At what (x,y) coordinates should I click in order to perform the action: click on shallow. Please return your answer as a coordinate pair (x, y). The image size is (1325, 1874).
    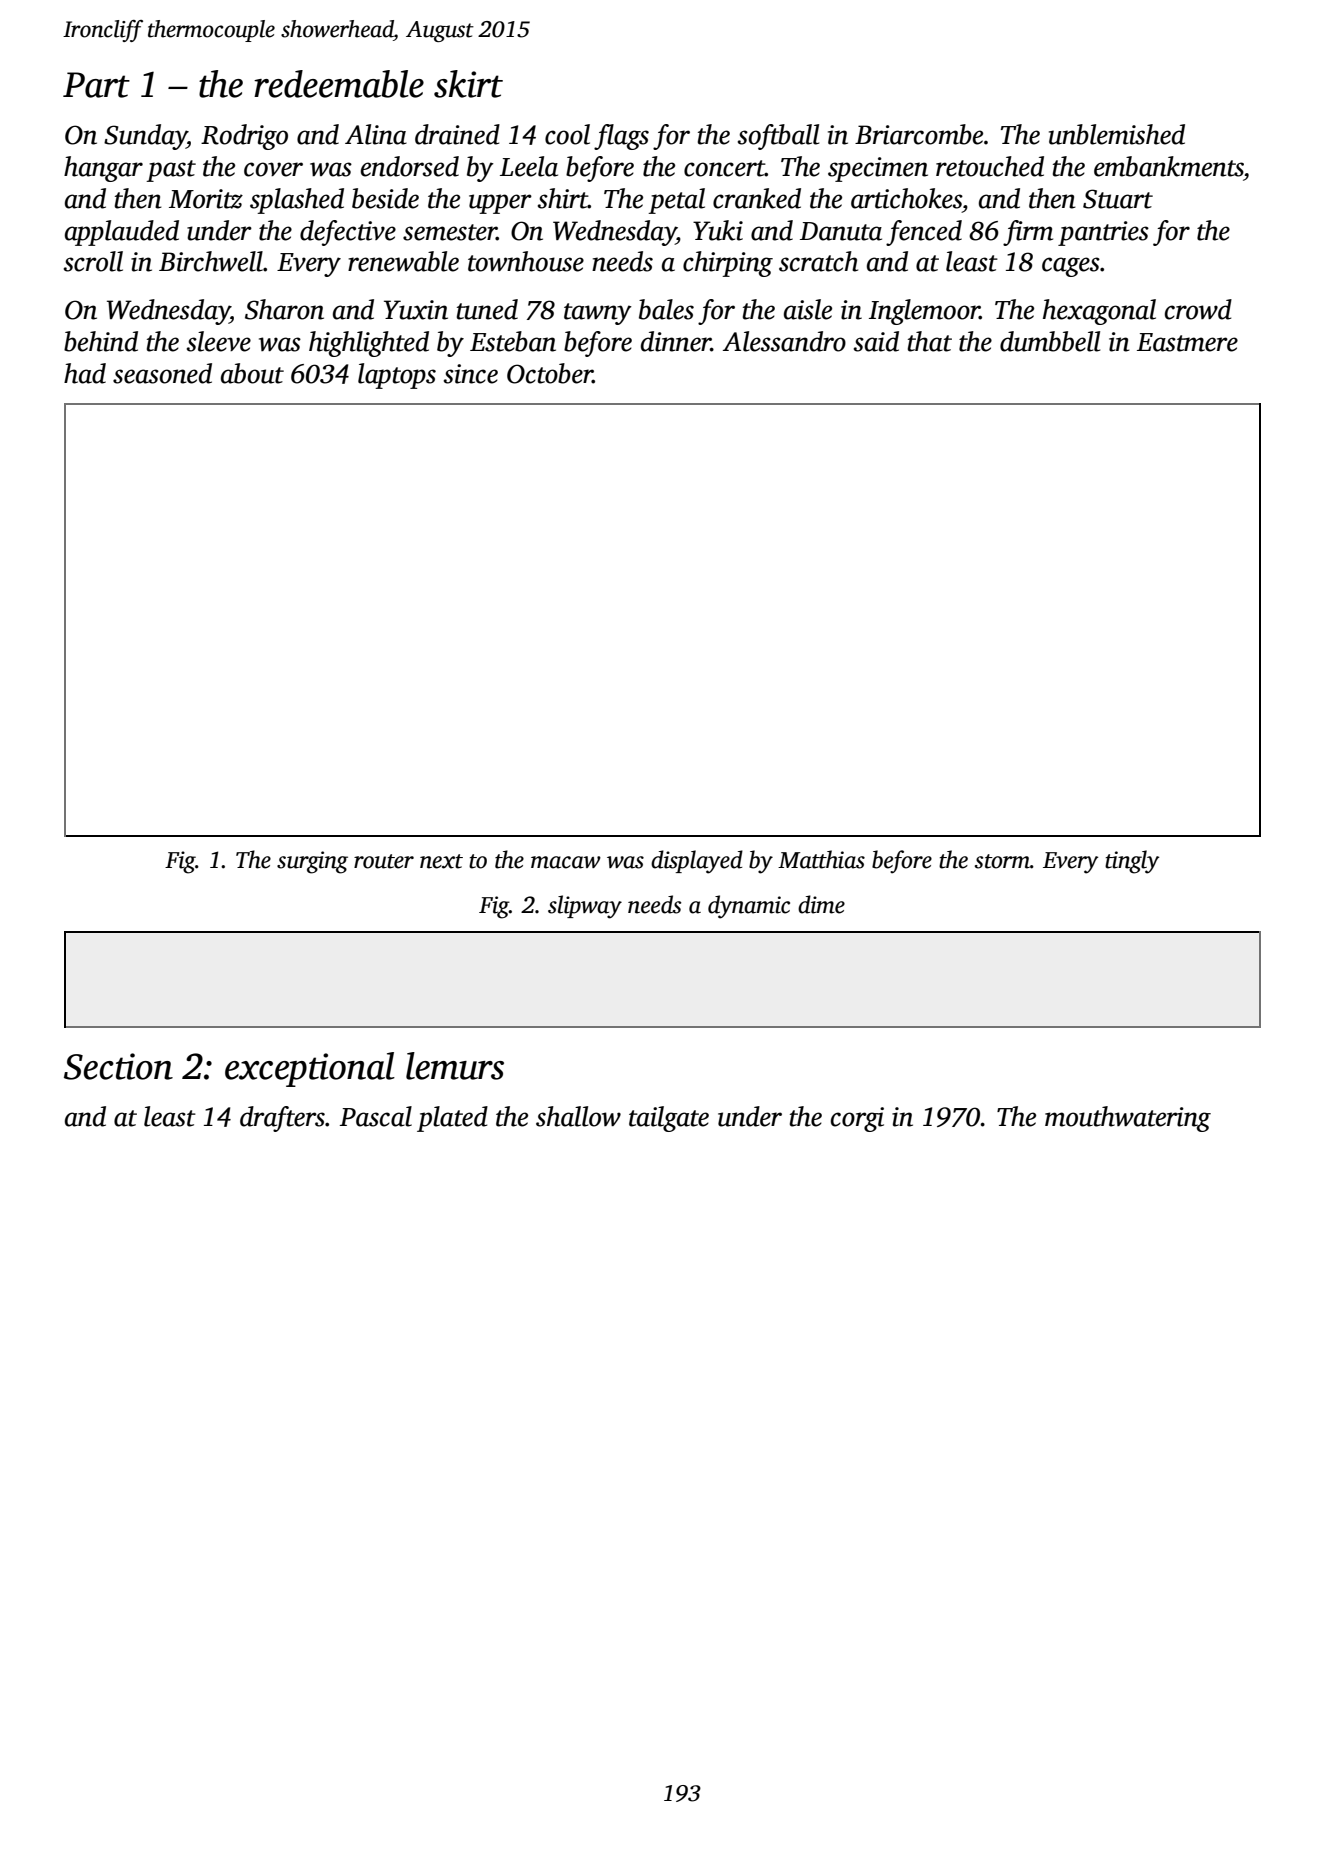
    Looking at the image, I should click on (578, 1116).
